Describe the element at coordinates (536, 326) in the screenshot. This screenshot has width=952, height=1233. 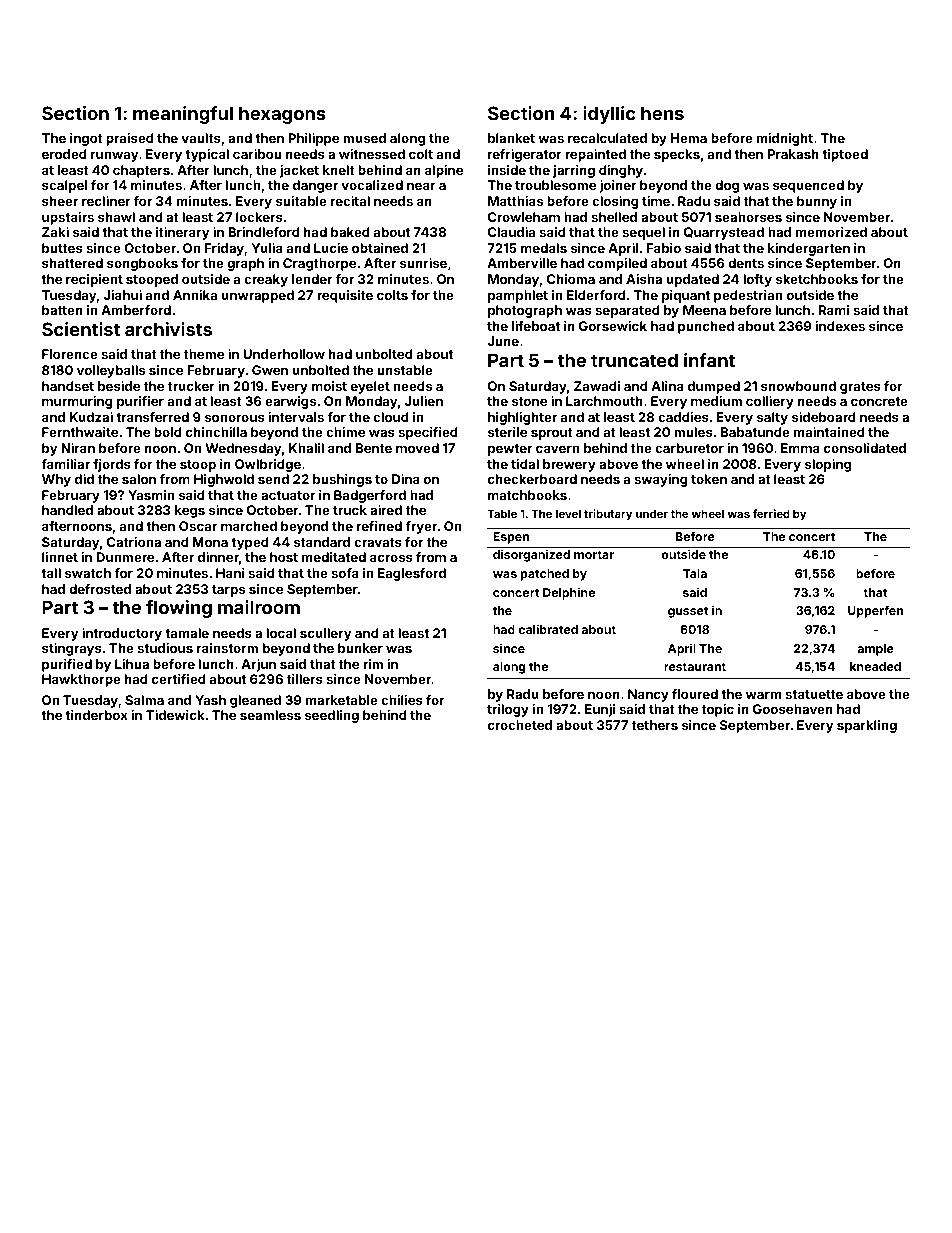
I see `lifeboat` at that location.
